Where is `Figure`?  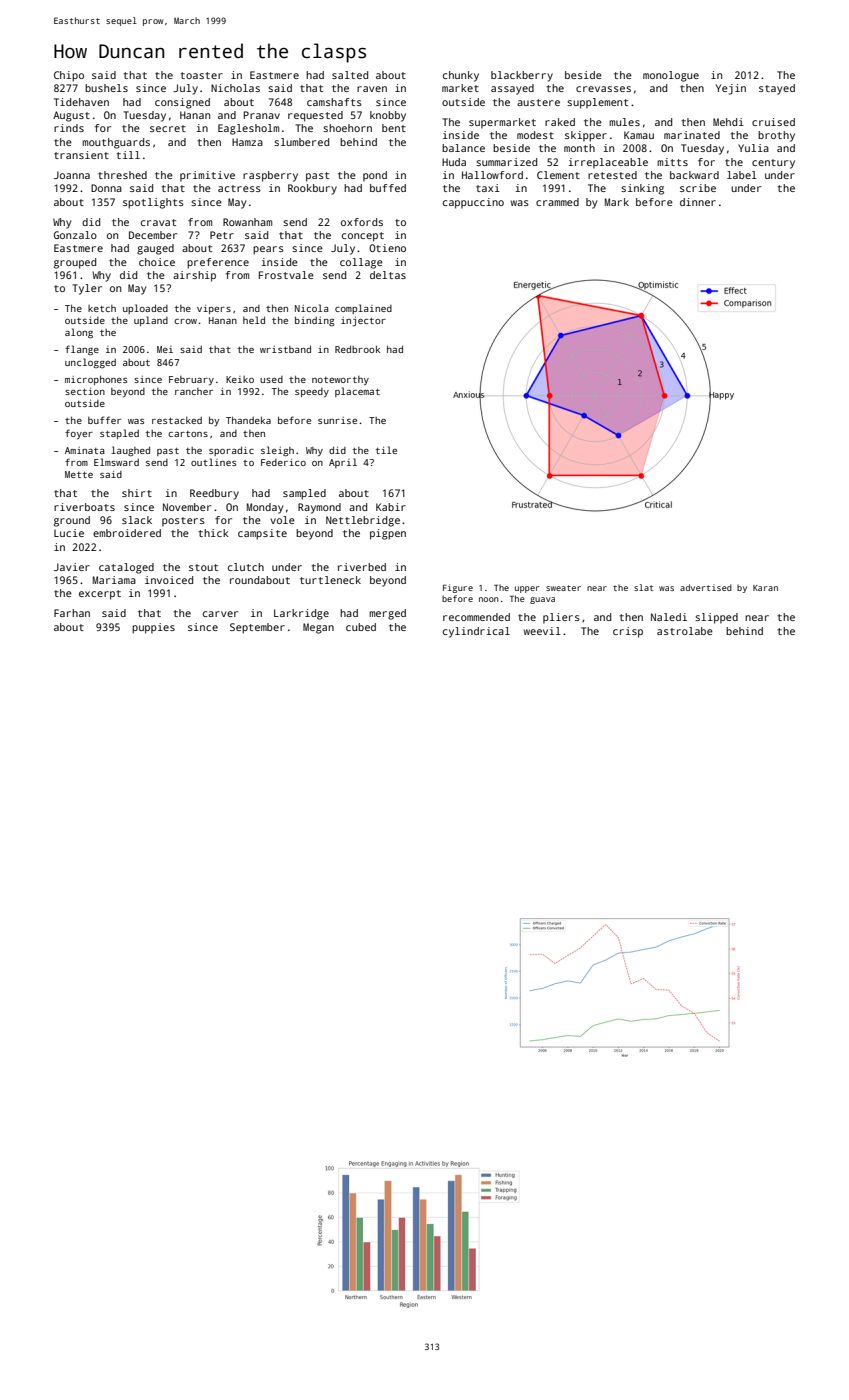 Figure is located at coordinates (458, 588).
